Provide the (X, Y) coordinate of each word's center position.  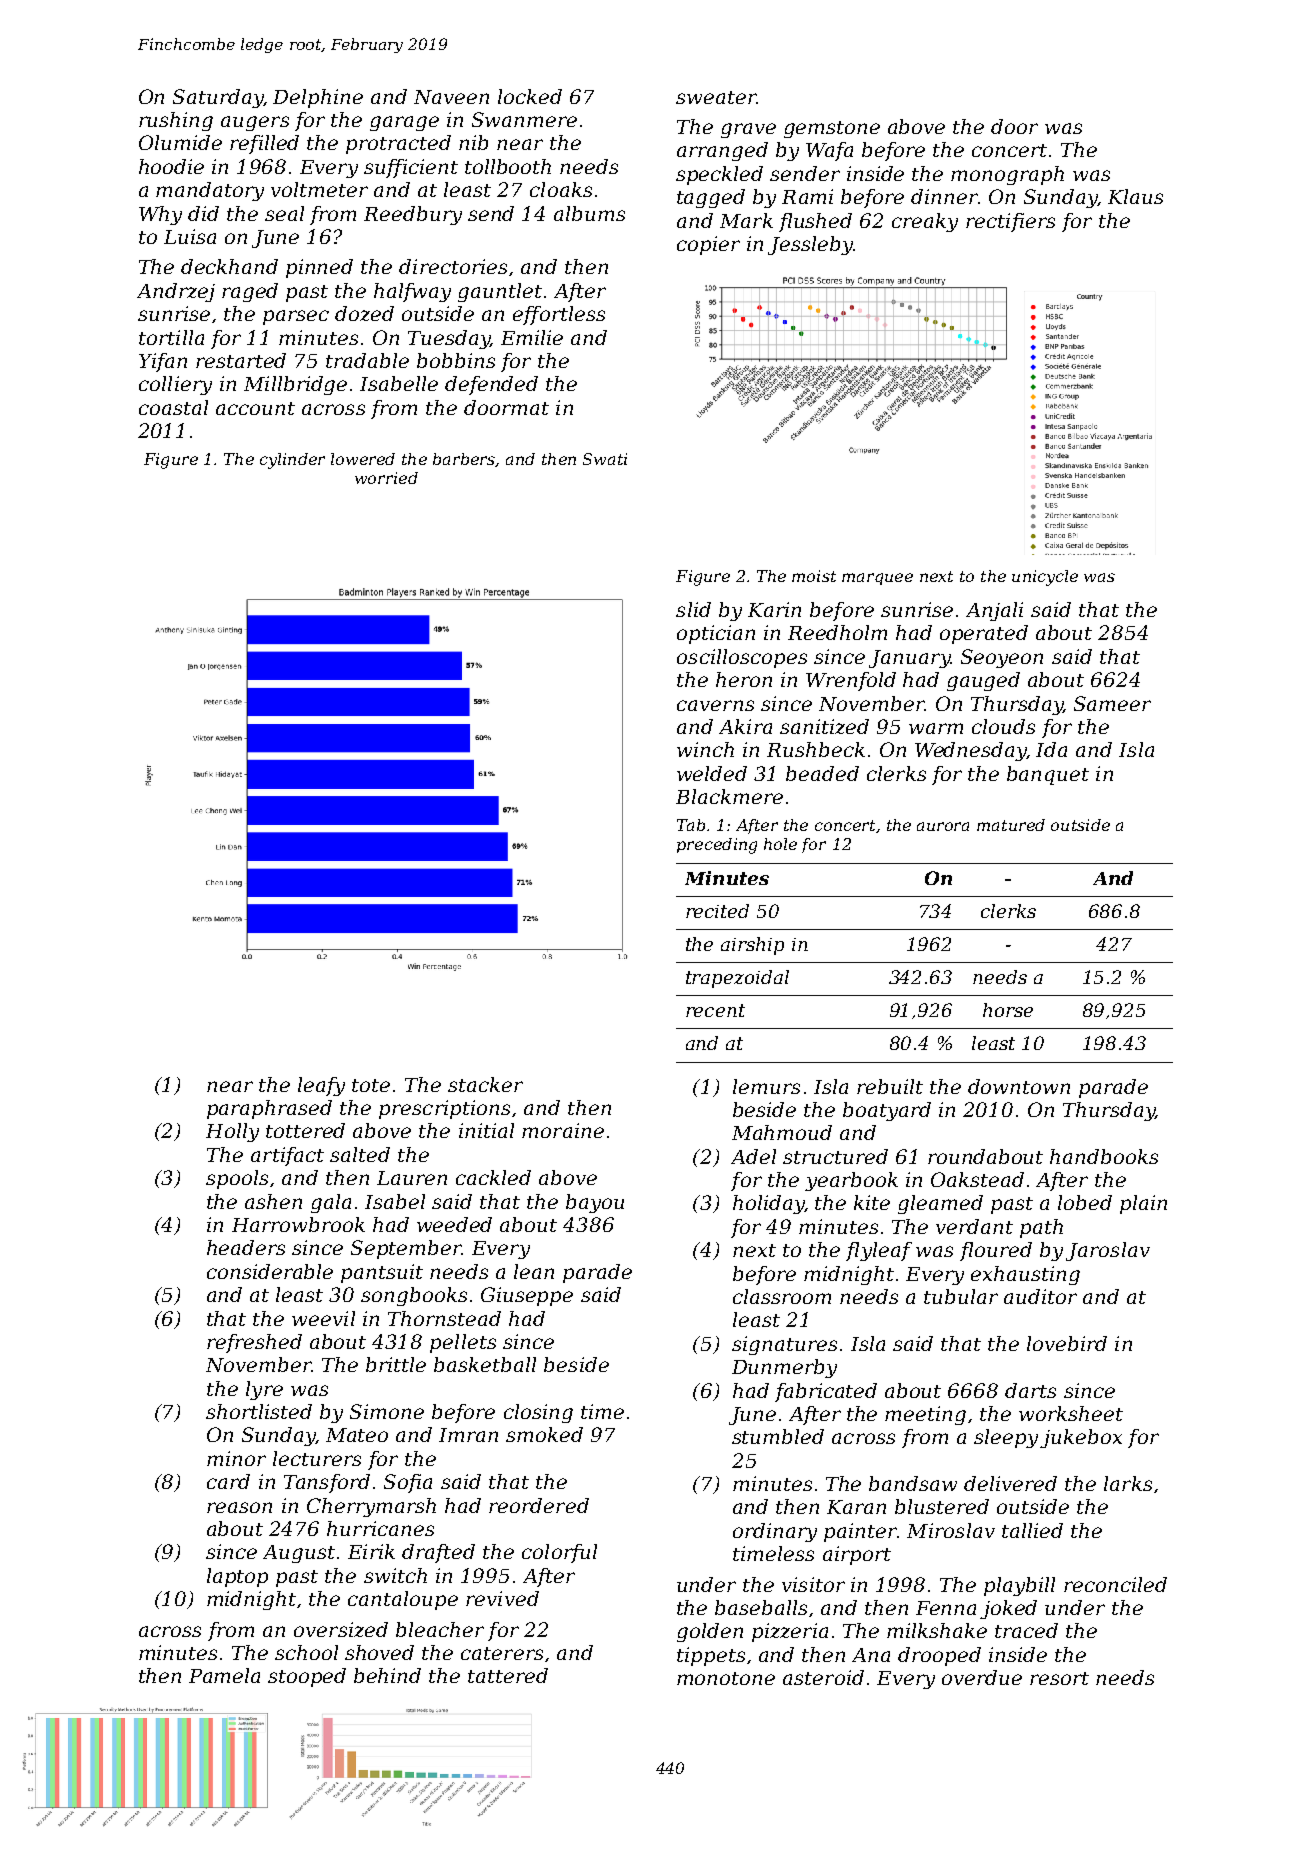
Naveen (451, 97)
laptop (237, 1577)
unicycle (1045, 578)
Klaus (1135, 196)
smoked (544, 1434)
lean (534, 1271)
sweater (716, 97)
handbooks (1104, 1156)
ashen (273, 1201)
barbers (464, 459)
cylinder (292, 461)
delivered (1010, 1483)
